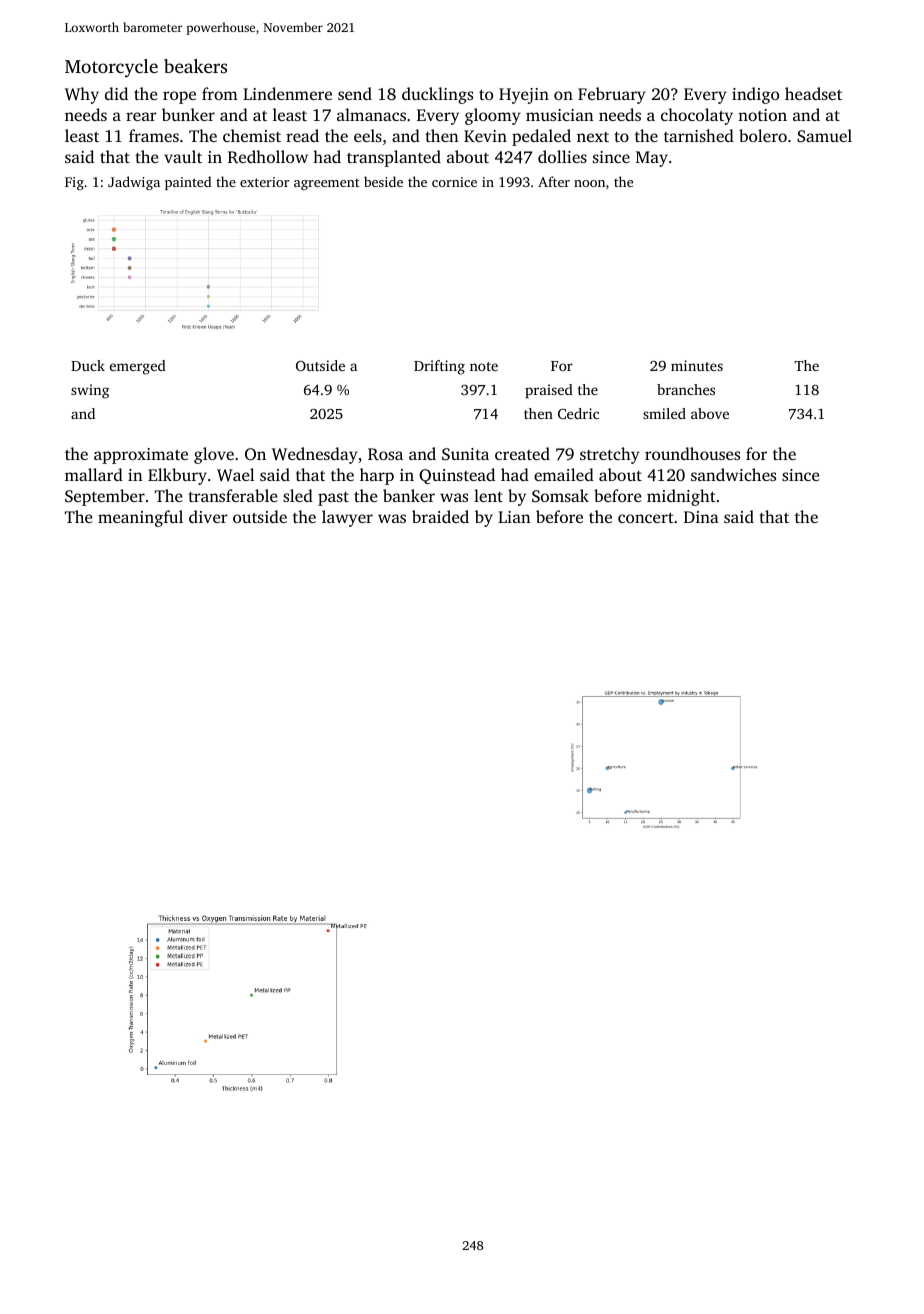  What do you see at coordinates (208, 516) in the screenshot?
I see `diver` at bounding box center [208, 516].
